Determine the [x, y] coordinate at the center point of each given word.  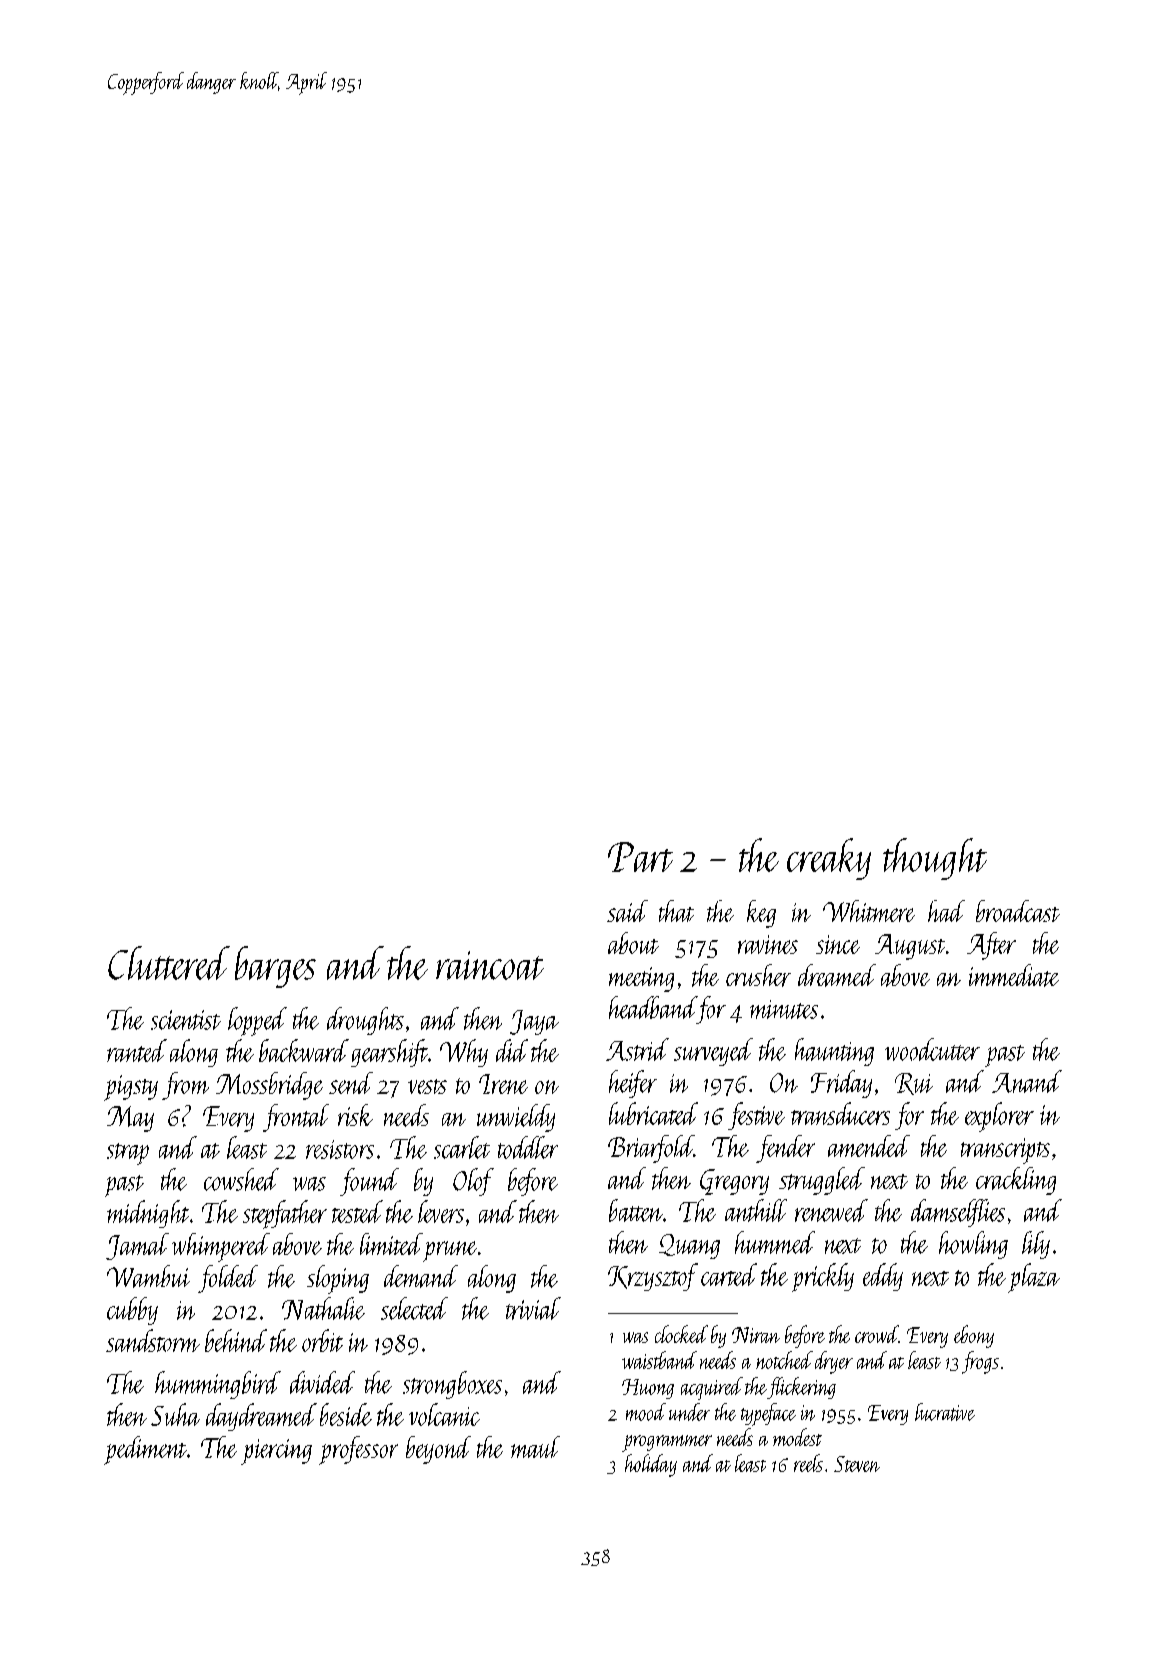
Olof [473, 1182]
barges [275, 967]
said [627, 911]
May [130, 1119]
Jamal [137, 1246]
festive [756, 1116]
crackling [1016, 1181]
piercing [276, 1452]
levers [441, 1211]
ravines [768, 944]
